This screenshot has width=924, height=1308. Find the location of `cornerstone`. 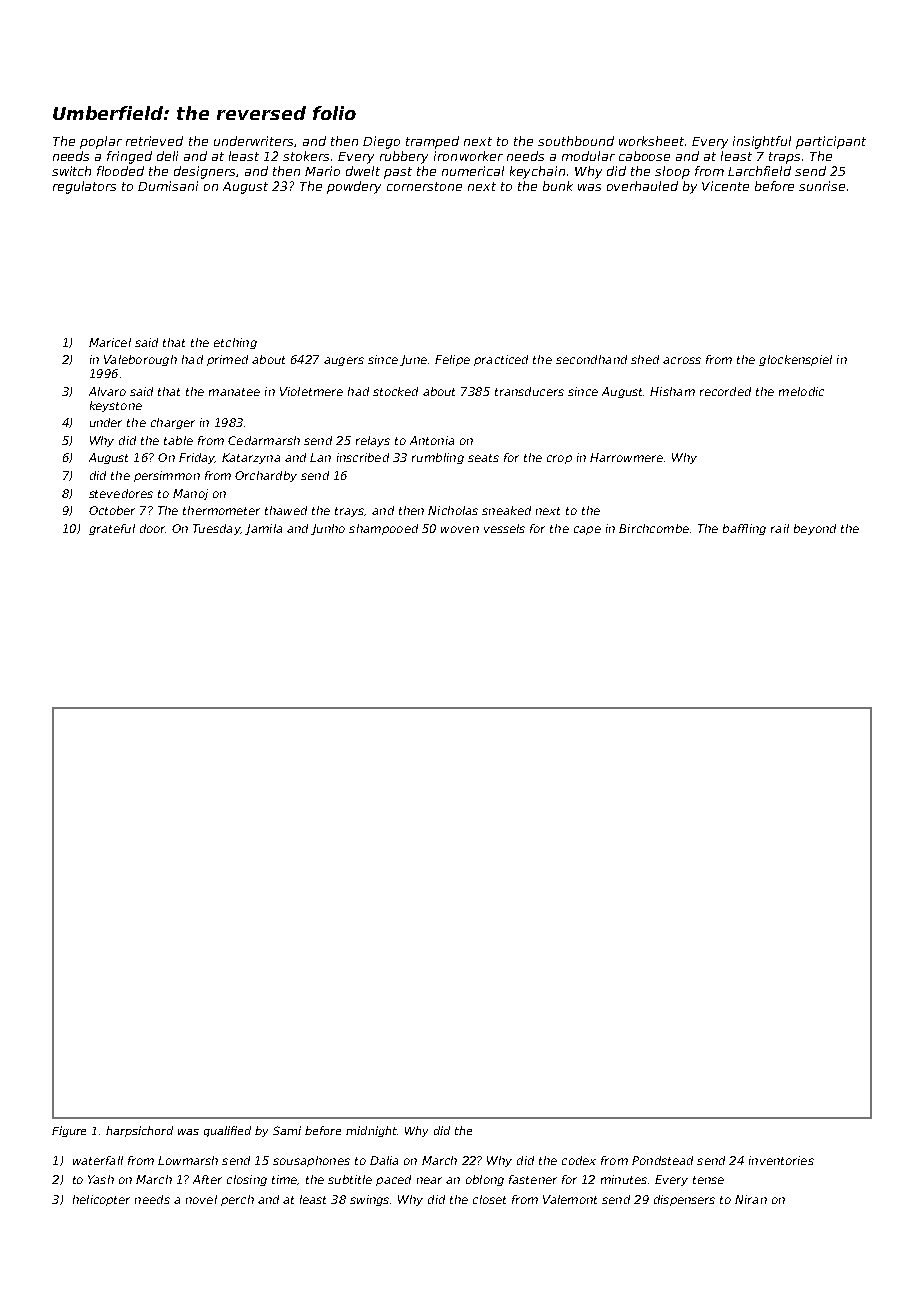

cornerstone is located at coordinates (424, 186).
